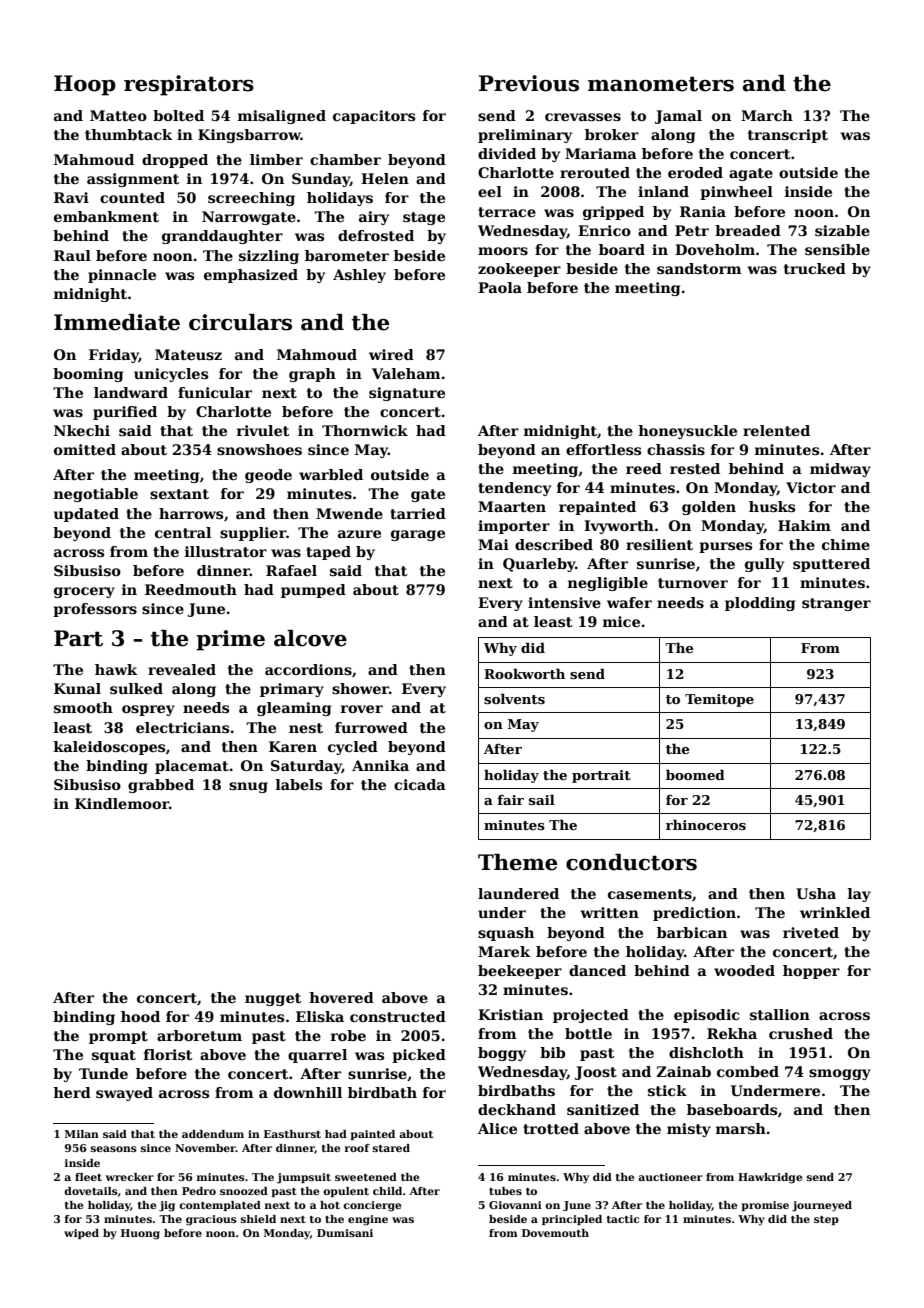 The width and height of the screenshot is (924, 1308). I want to click on Huong, so click(140, 1234).
